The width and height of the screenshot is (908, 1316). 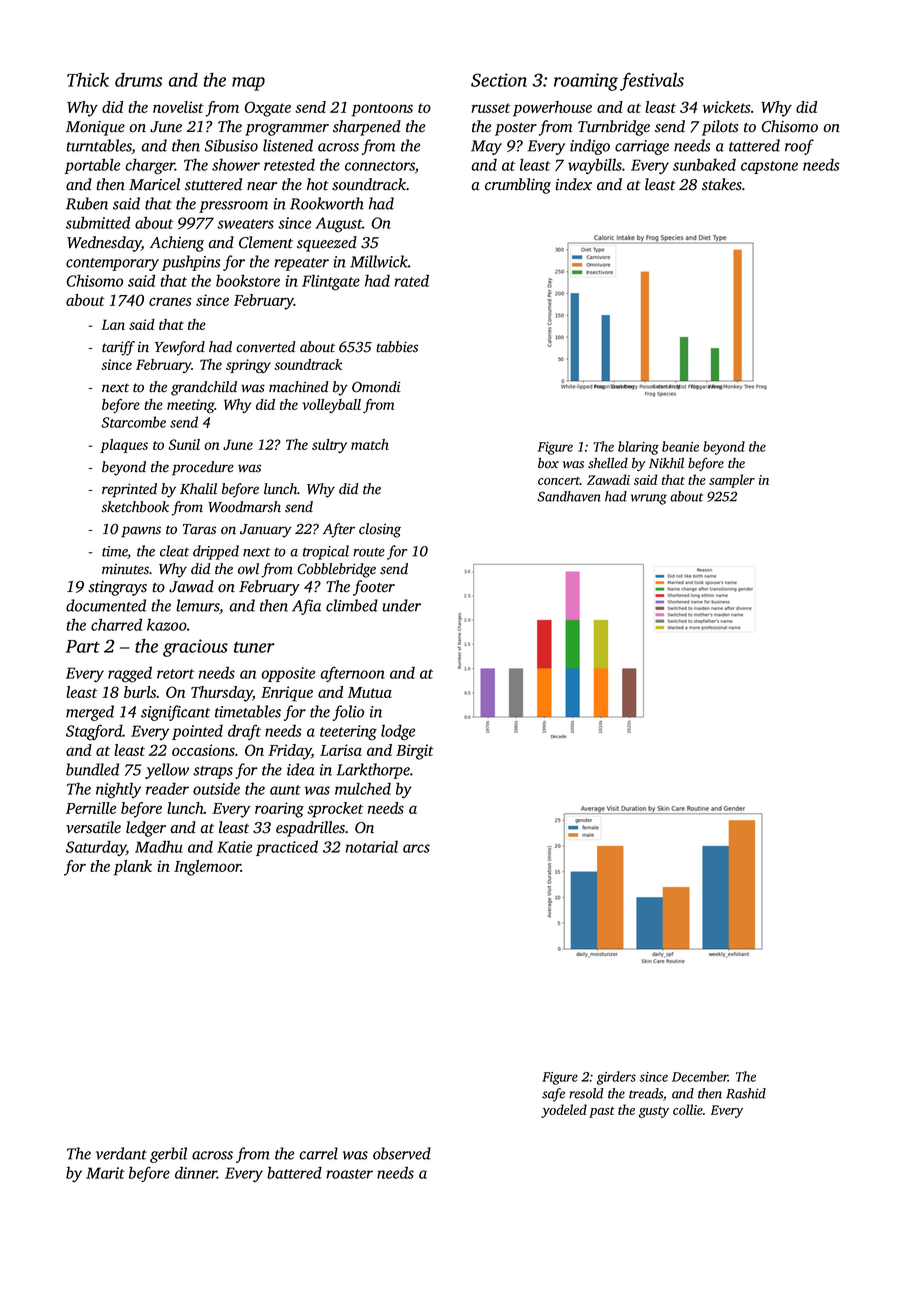 I want to click on Birgit, so click(x=415, y=752).
